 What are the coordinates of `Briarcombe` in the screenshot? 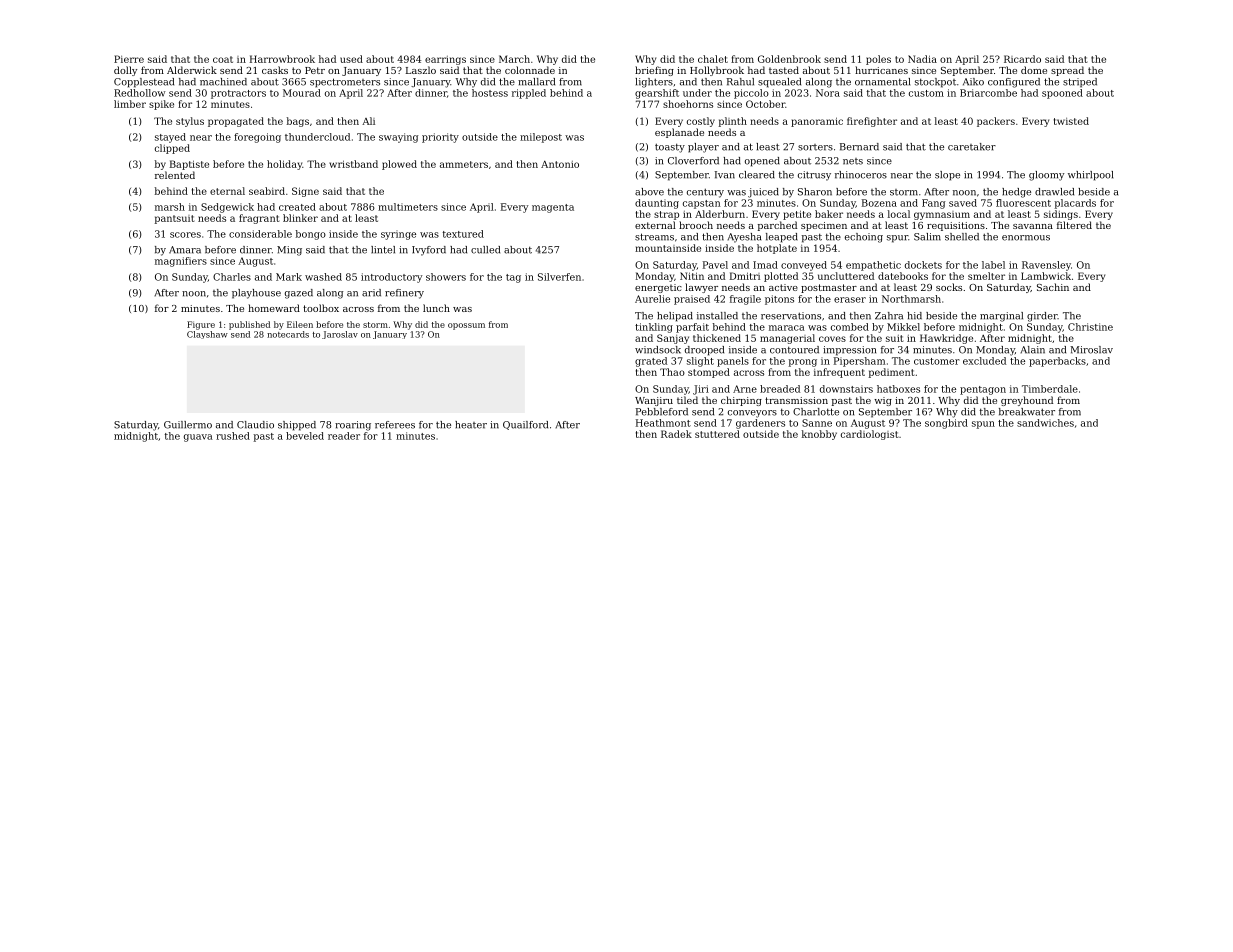 It's located at (988, 93).
